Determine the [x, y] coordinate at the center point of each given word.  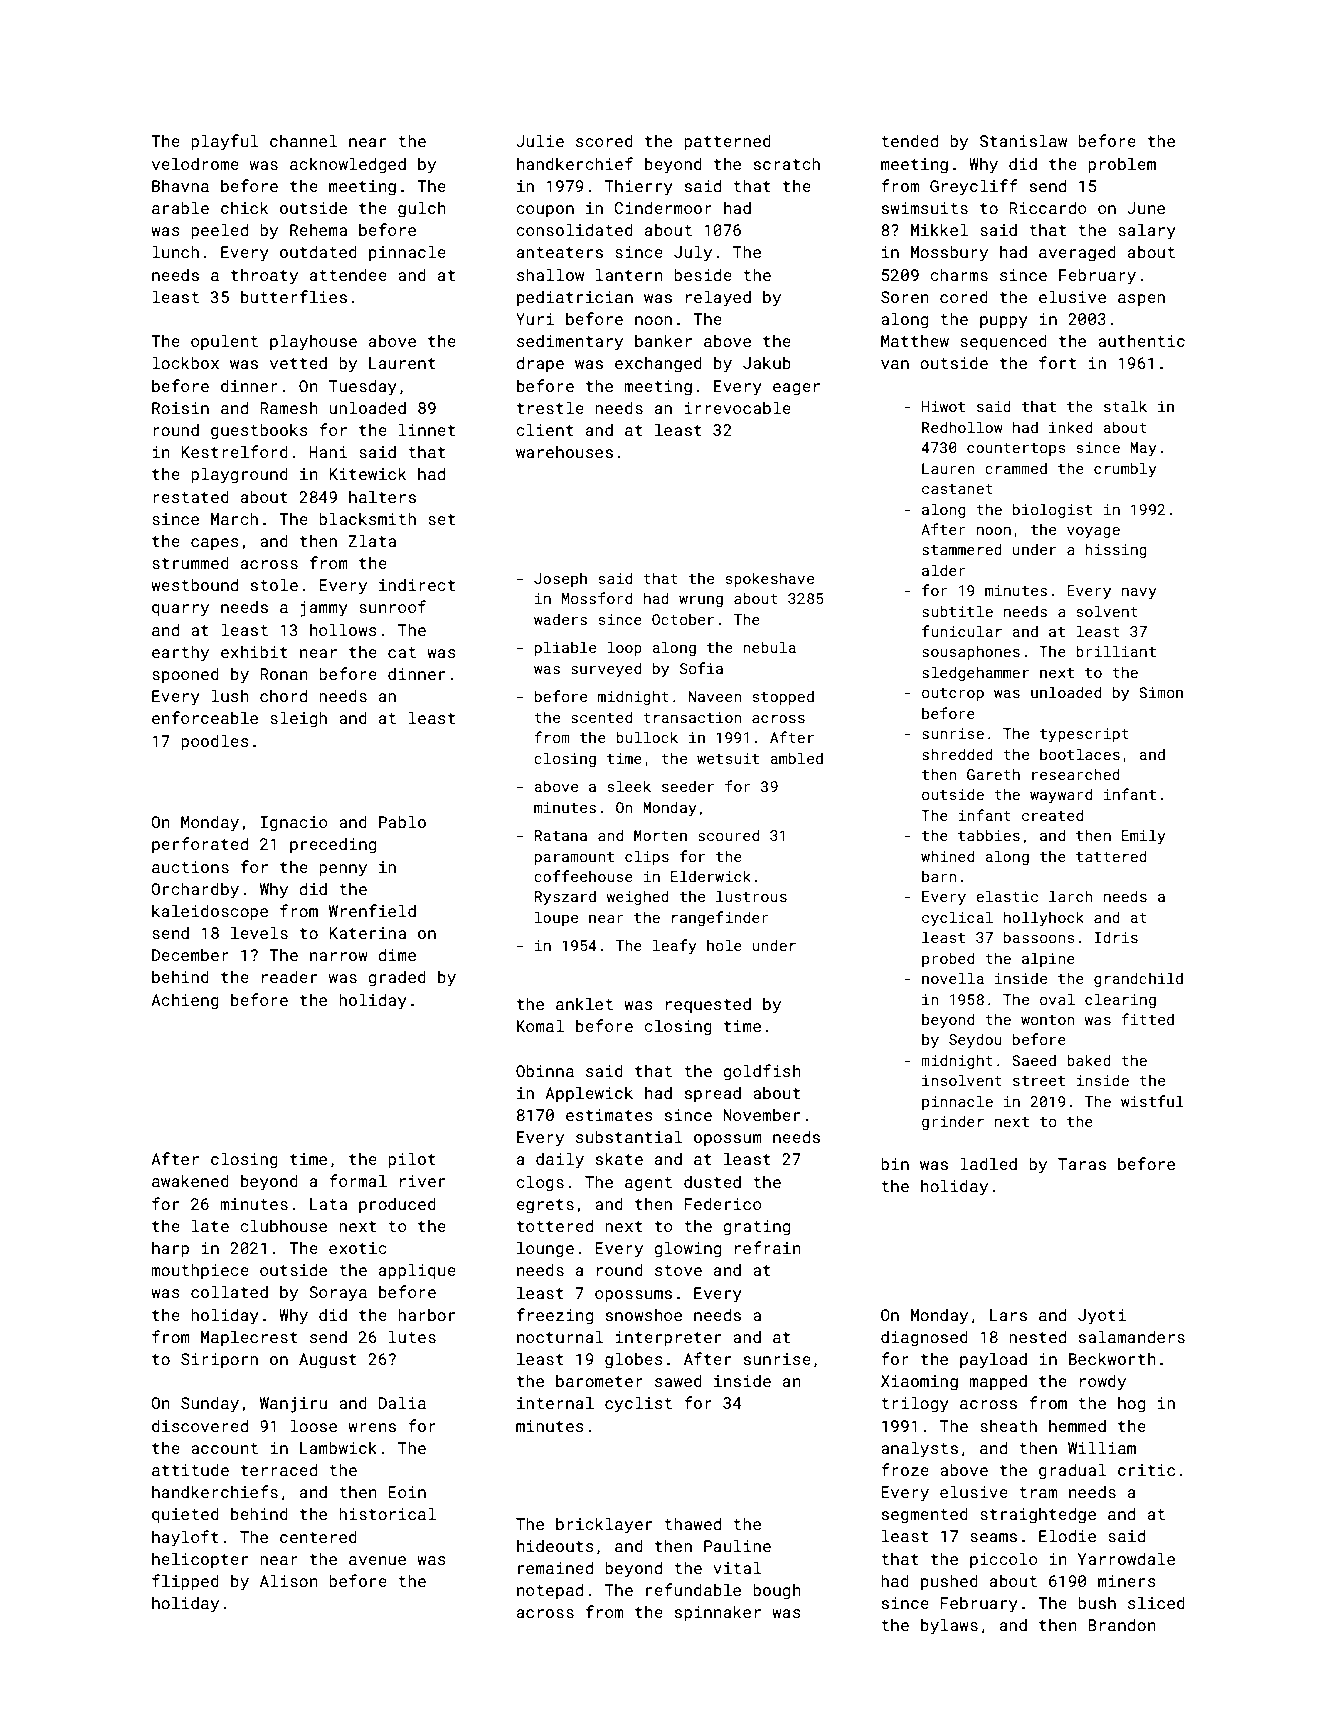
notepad [550, 1591]
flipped [185, 1582]
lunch [175, 251]
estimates [609, 1115]
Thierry [639, 187]
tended [909, 140]
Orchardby [195, 890]
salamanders [1132, 1336]
